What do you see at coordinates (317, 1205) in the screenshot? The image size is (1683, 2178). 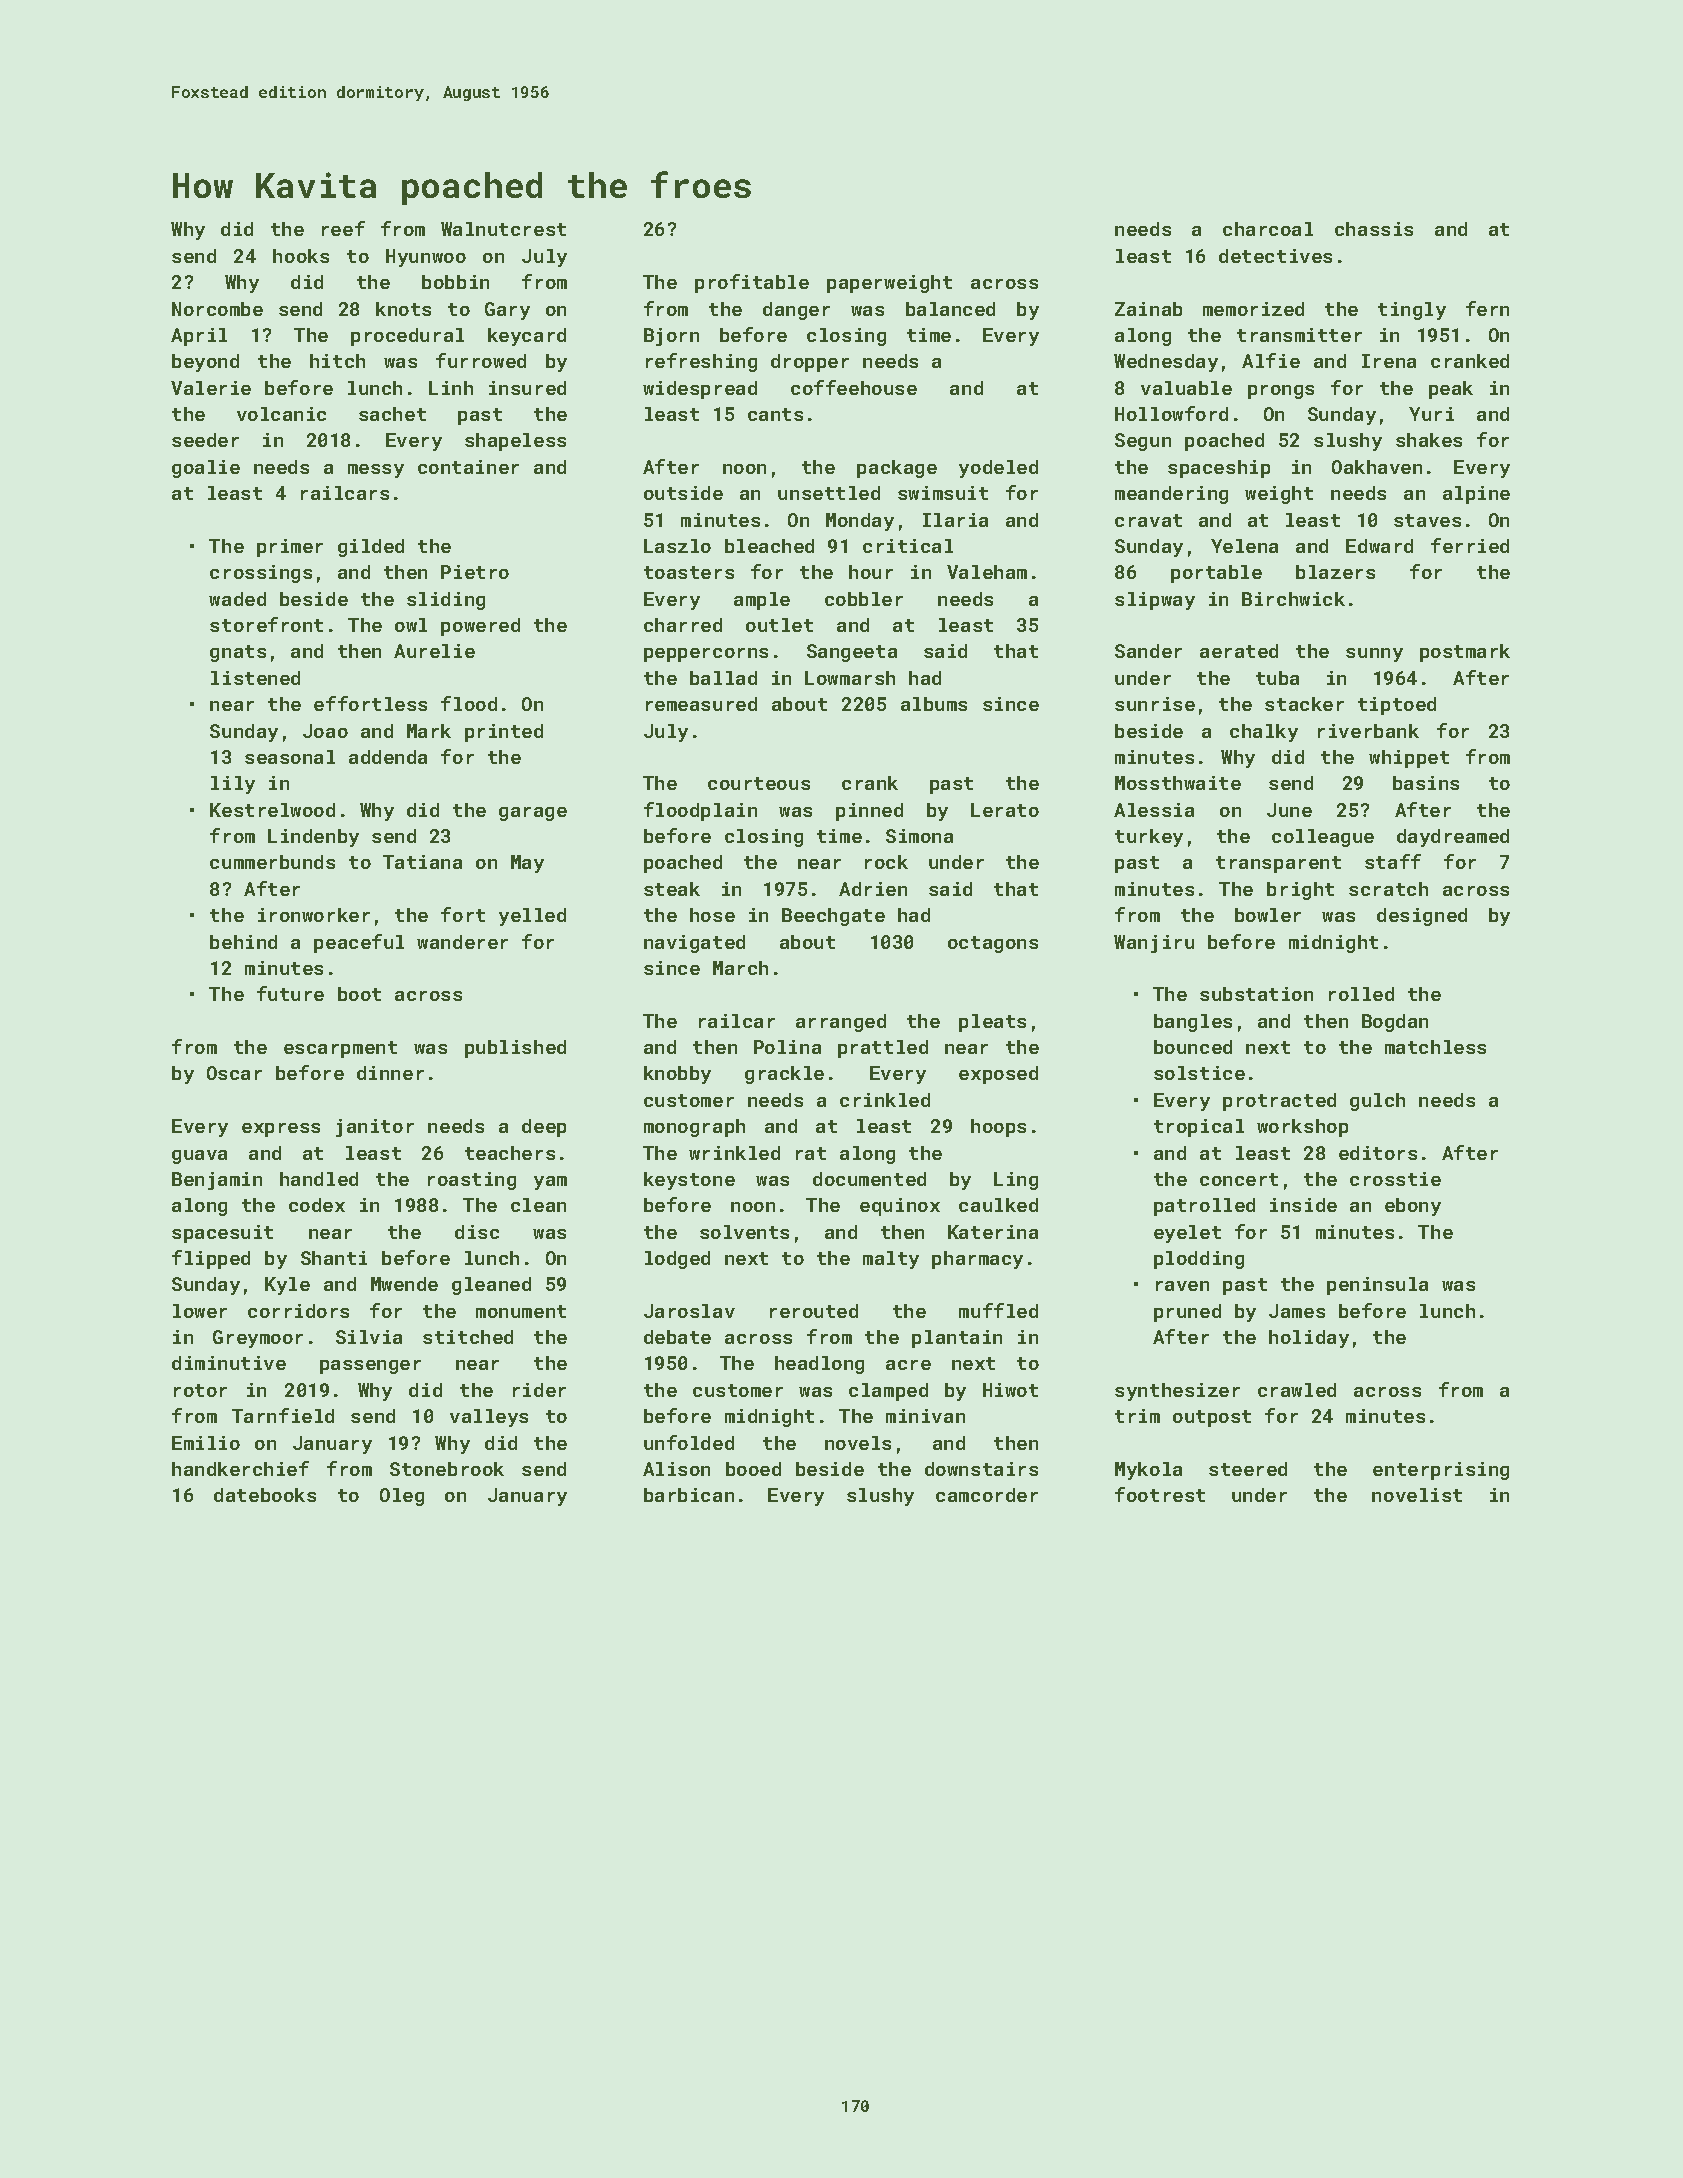 I see `codex` at bounding box center [317, 1205].
